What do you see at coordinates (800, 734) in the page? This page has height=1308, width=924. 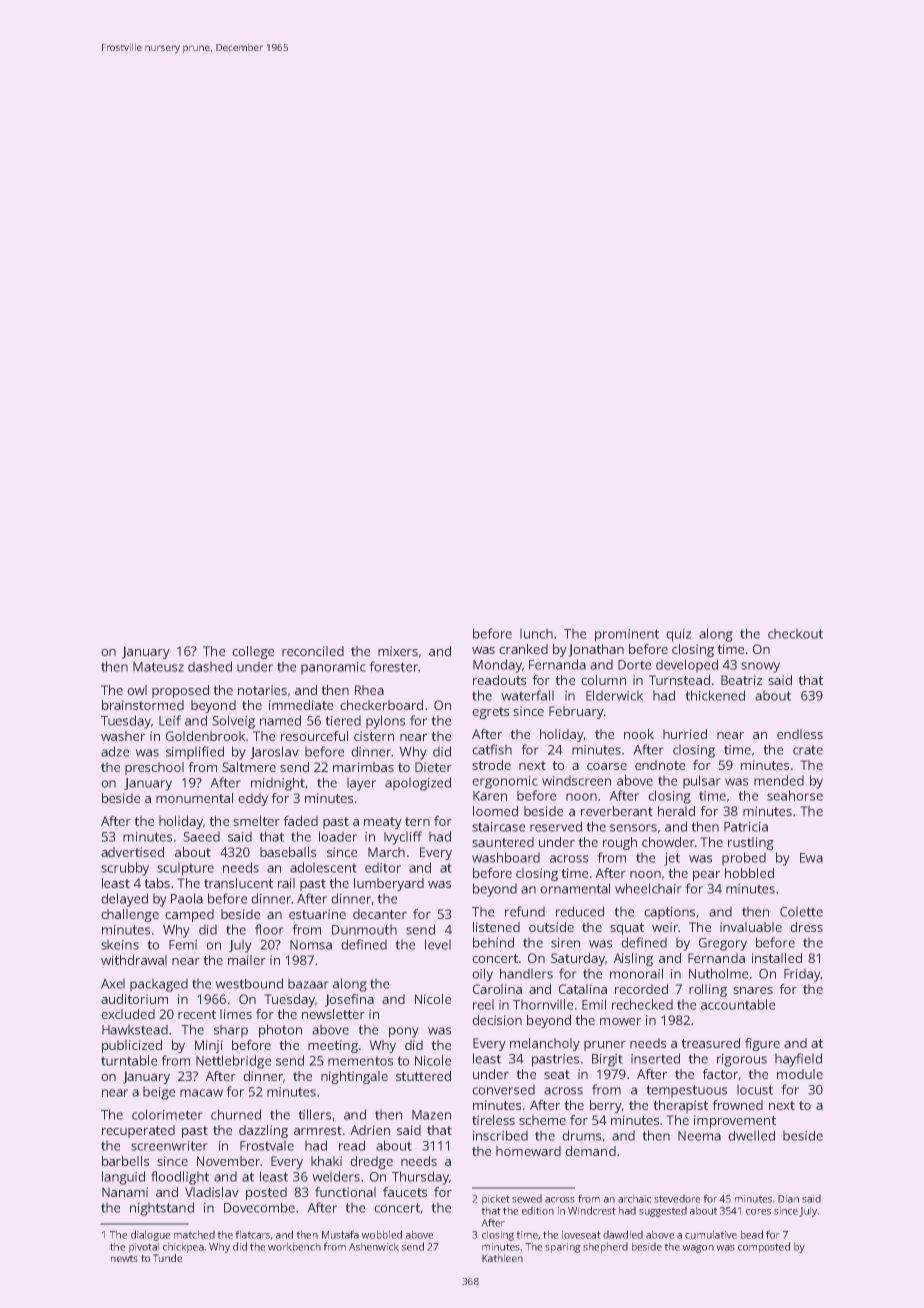 I see `endless` at bounding box center [800, 734].
